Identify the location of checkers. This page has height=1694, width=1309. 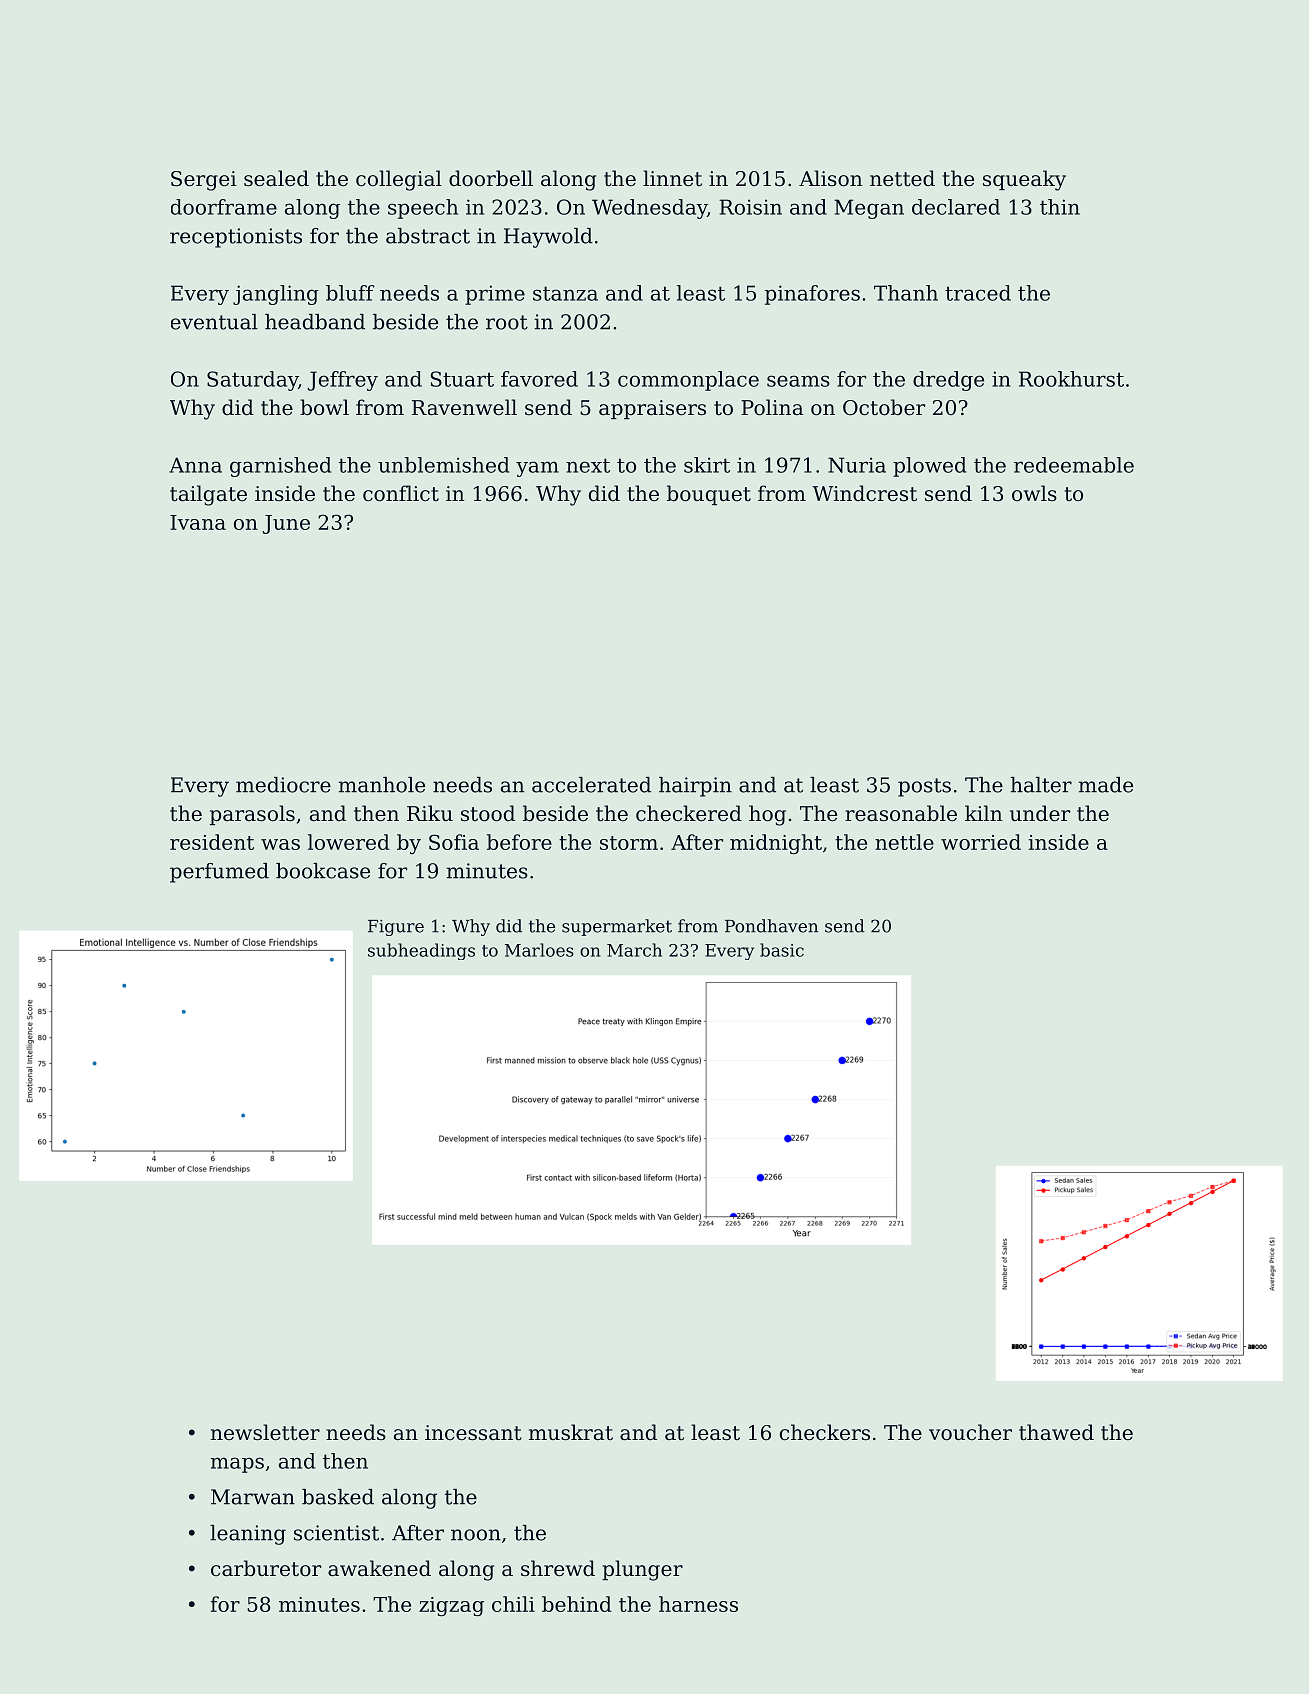
(825, 1432).
